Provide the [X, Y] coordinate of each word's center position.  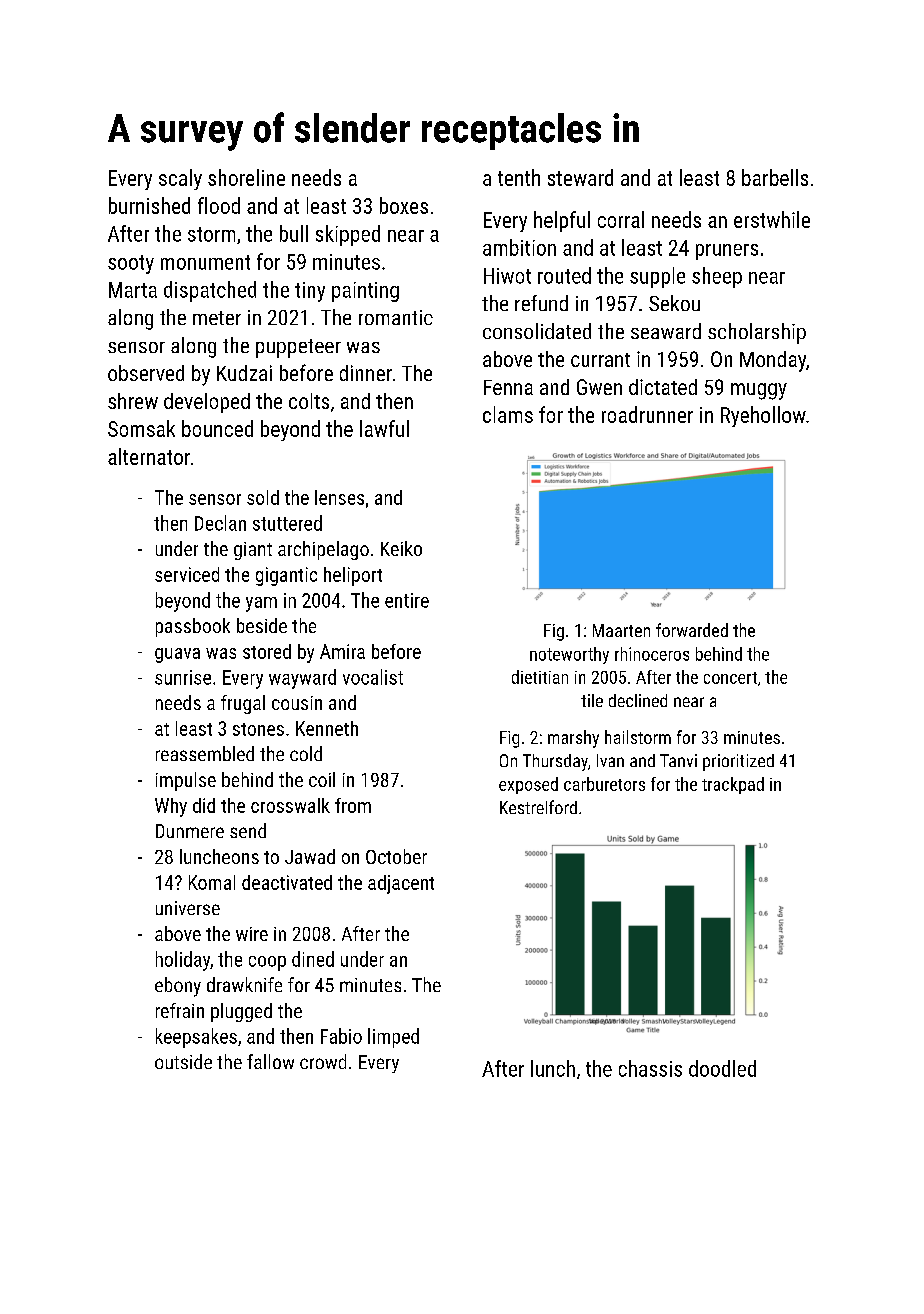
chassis [650, 1068]
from [353, 805]
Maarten [621, 630]
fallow [270, 1061]
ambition [519, 247]
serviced [187, 574]
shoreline [246, 177]
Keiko [401, 548]
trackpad [733, 785]
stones [258, 729]
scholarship [757, 333]
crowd [323, 1061]
